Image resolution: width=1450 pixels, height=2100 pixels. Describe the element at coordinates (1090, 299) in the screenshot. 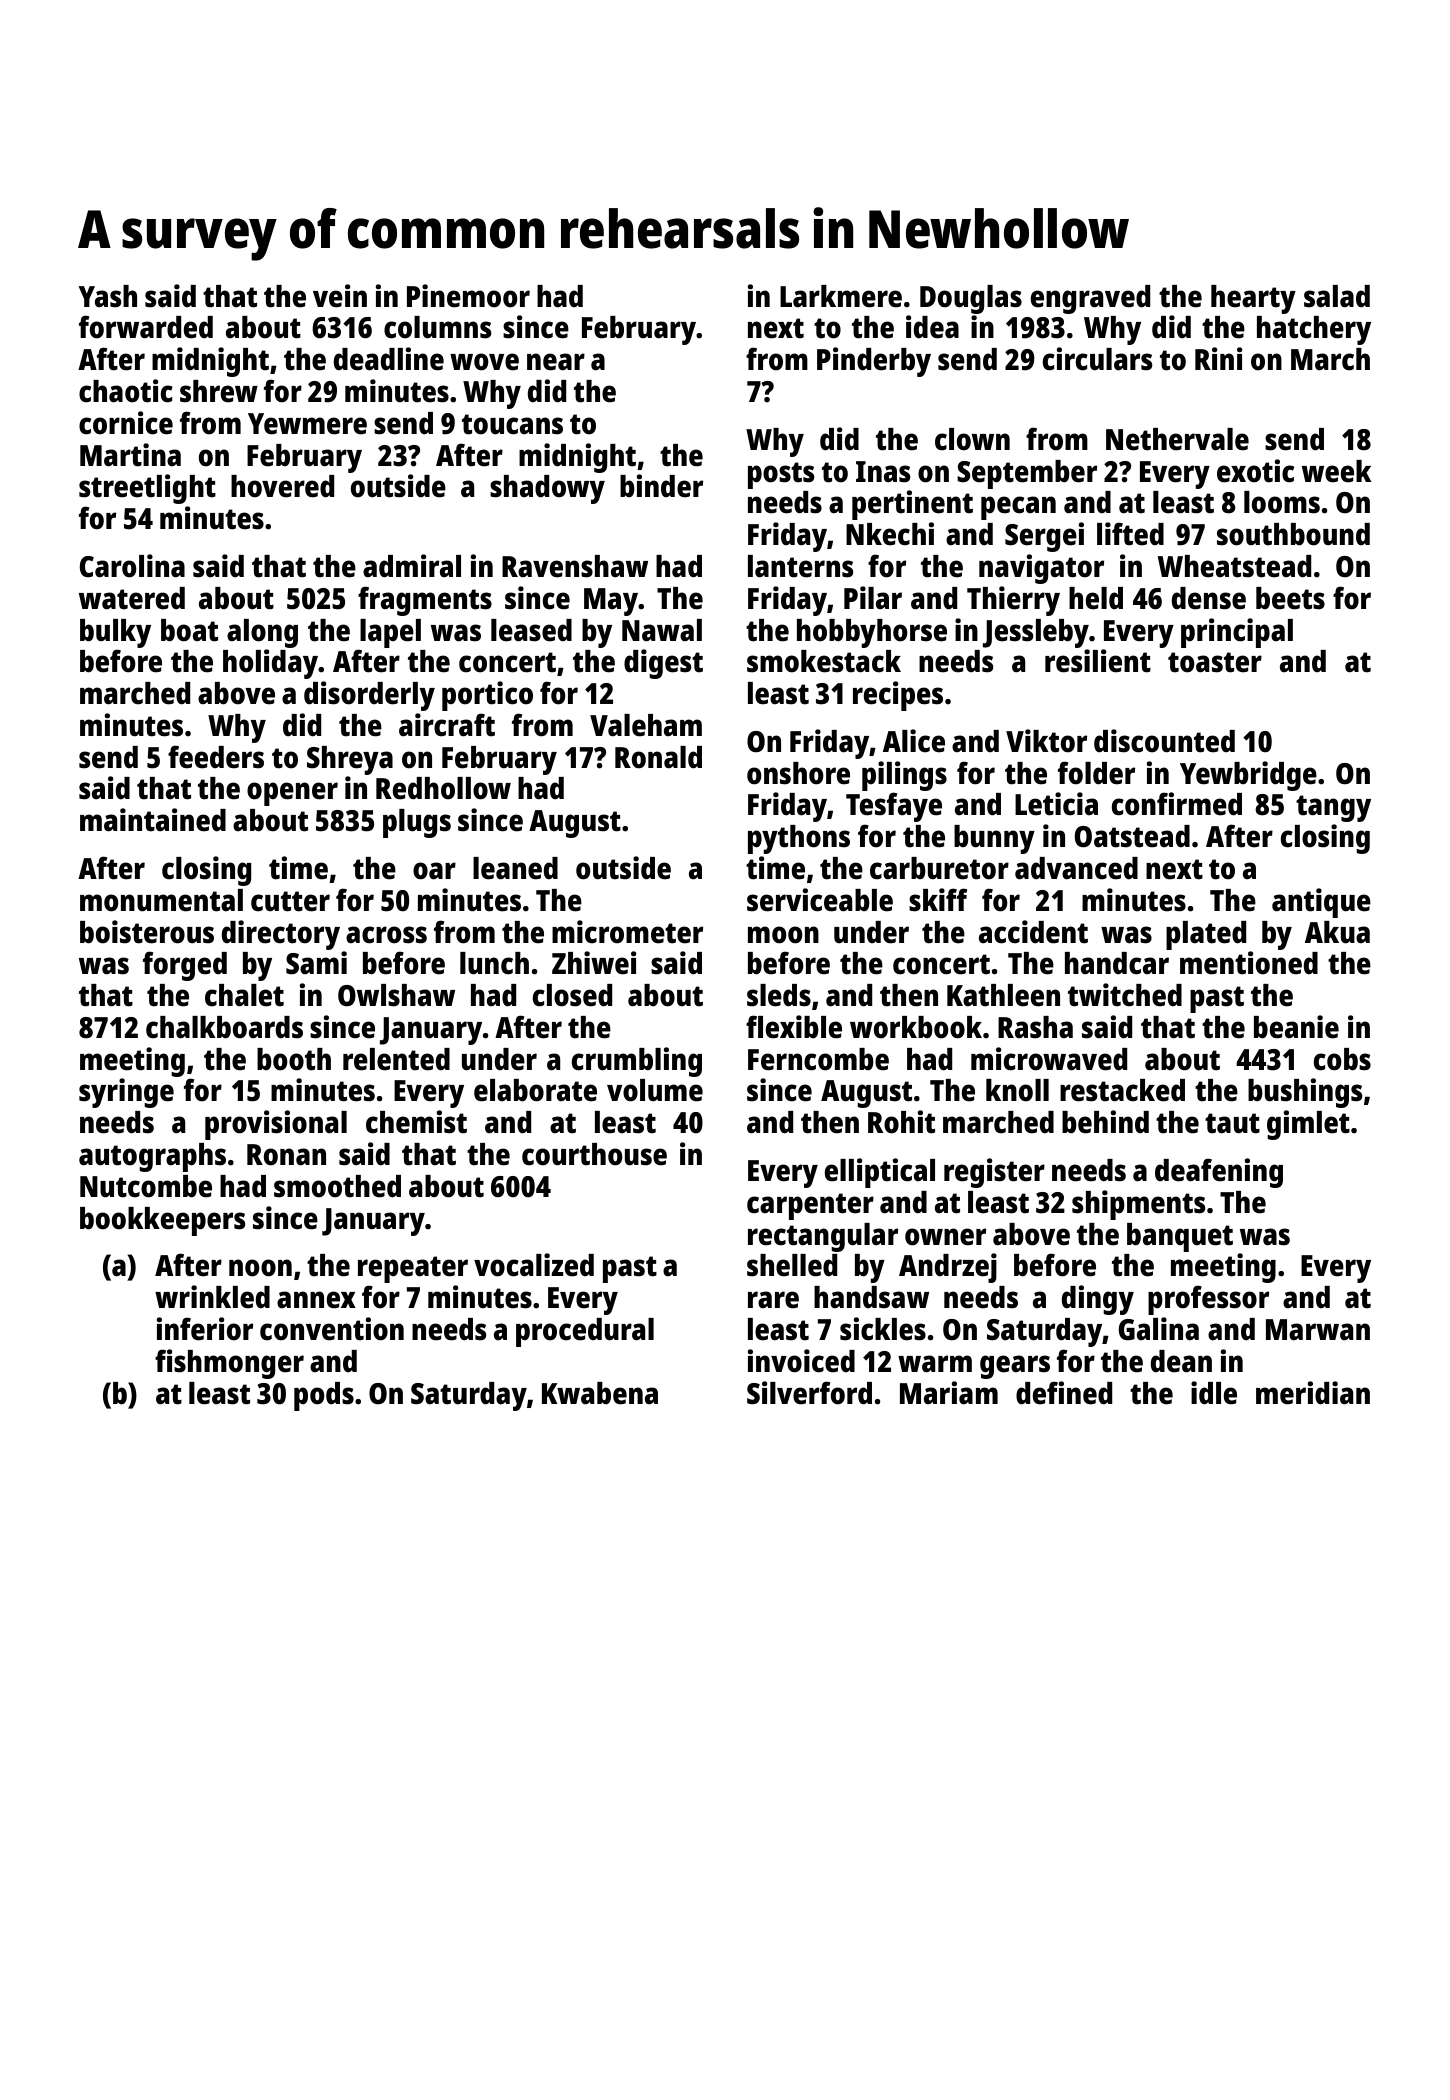

I see `engraved` at that location.
